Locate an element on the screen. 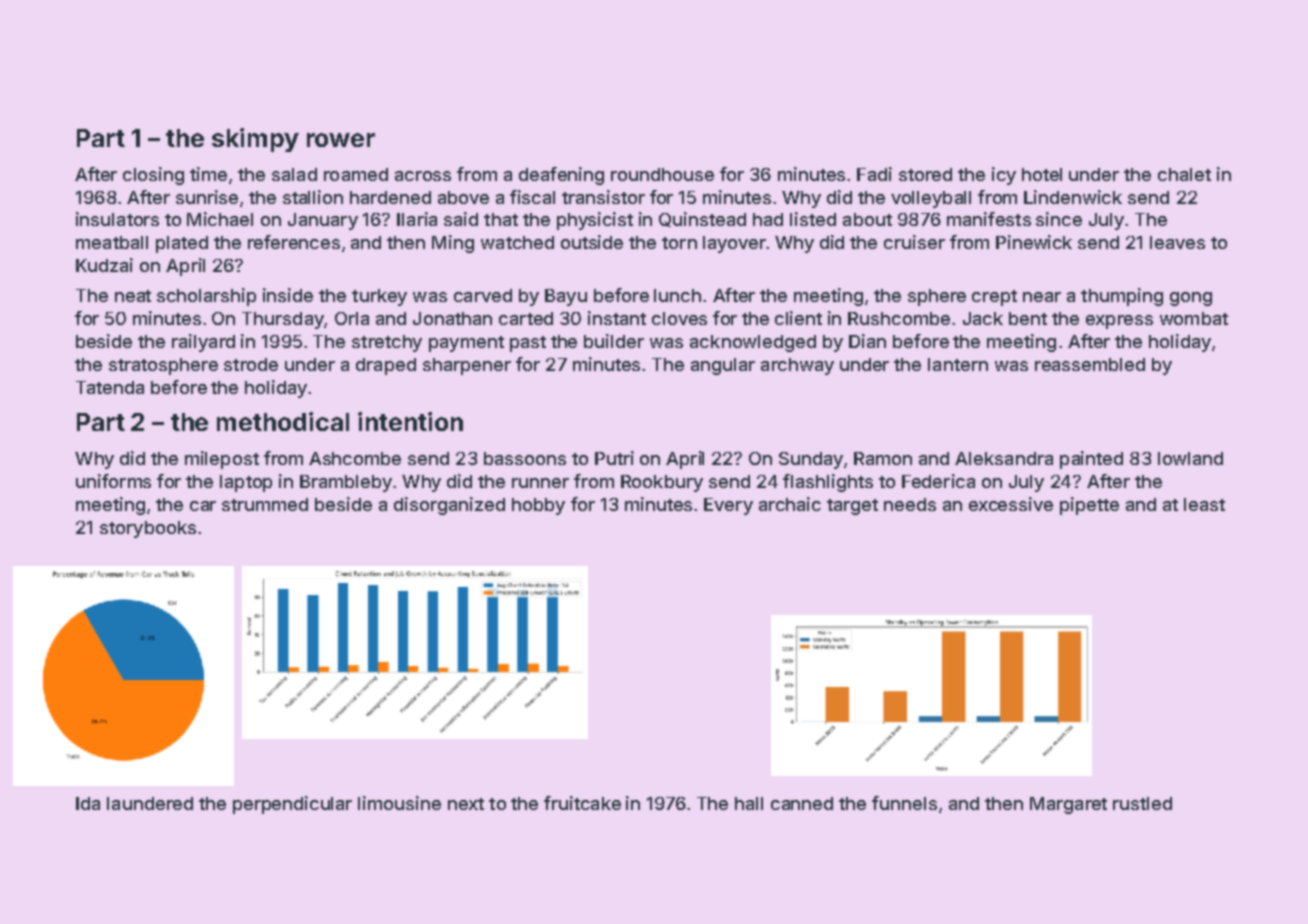 The image size is (1308, 924). perpendicular is located at coordinates (292, 805).
